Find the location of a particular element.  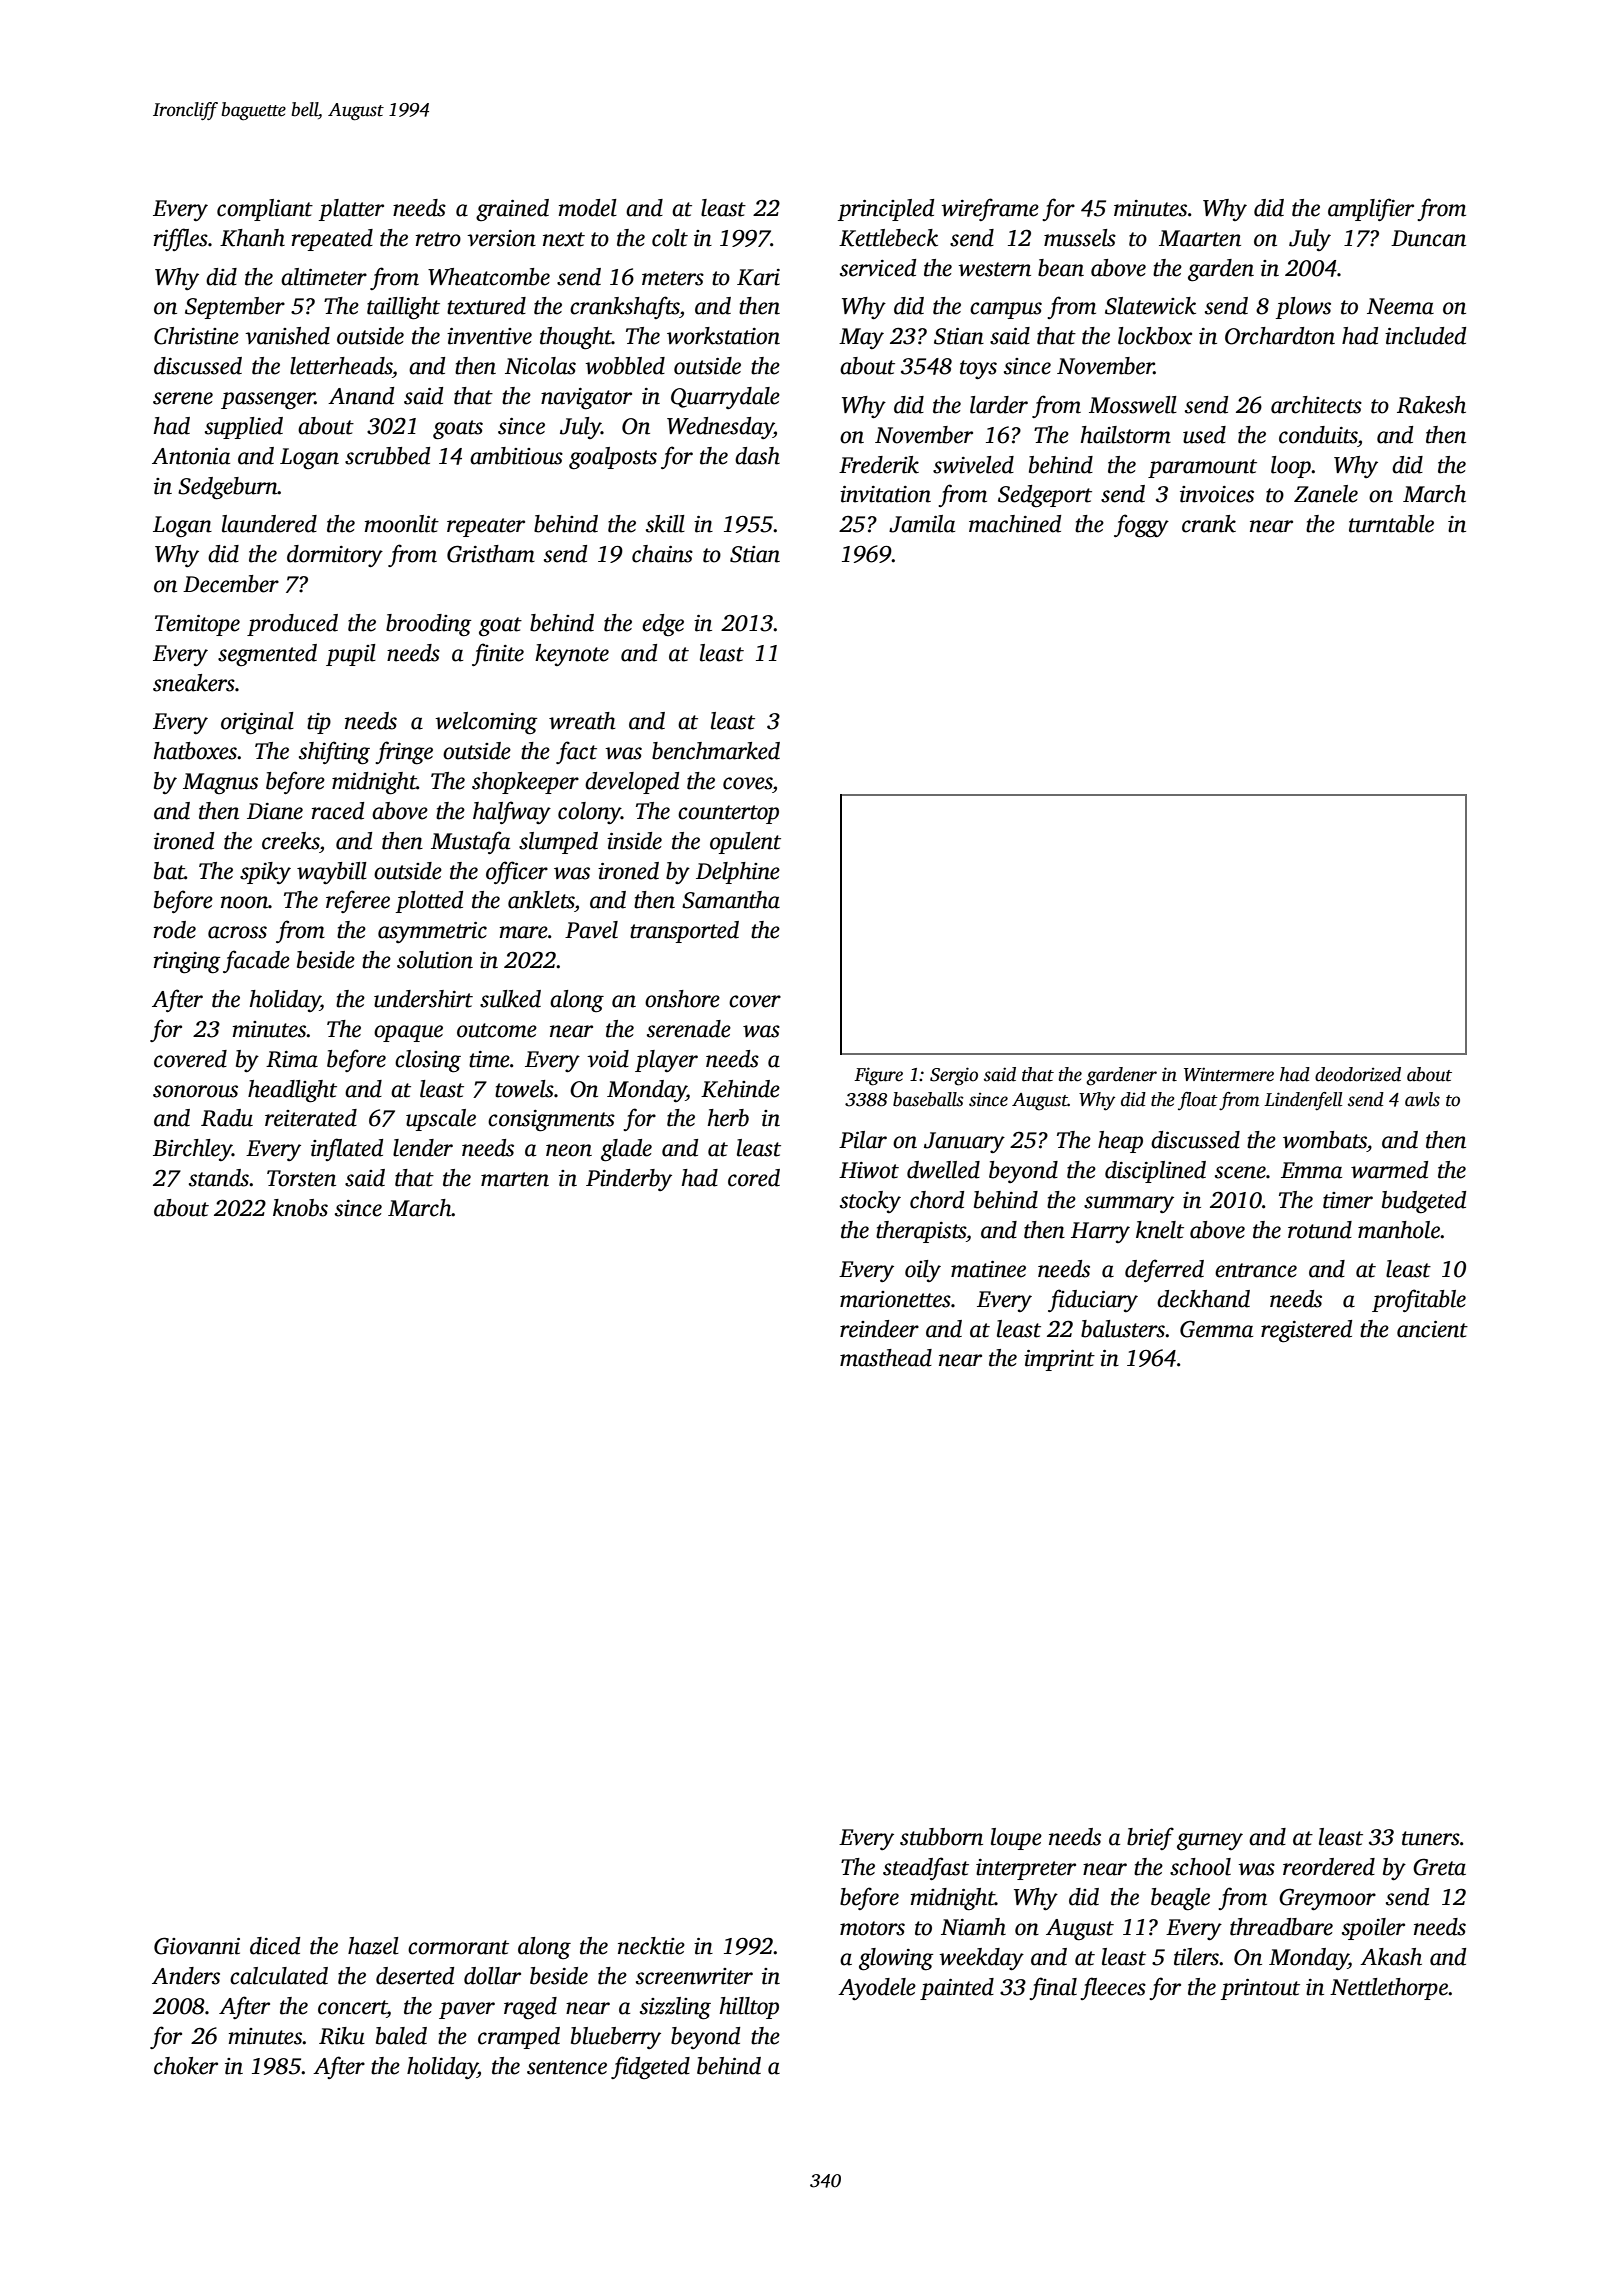

Sergio is located at coordinates (954, 1076).
